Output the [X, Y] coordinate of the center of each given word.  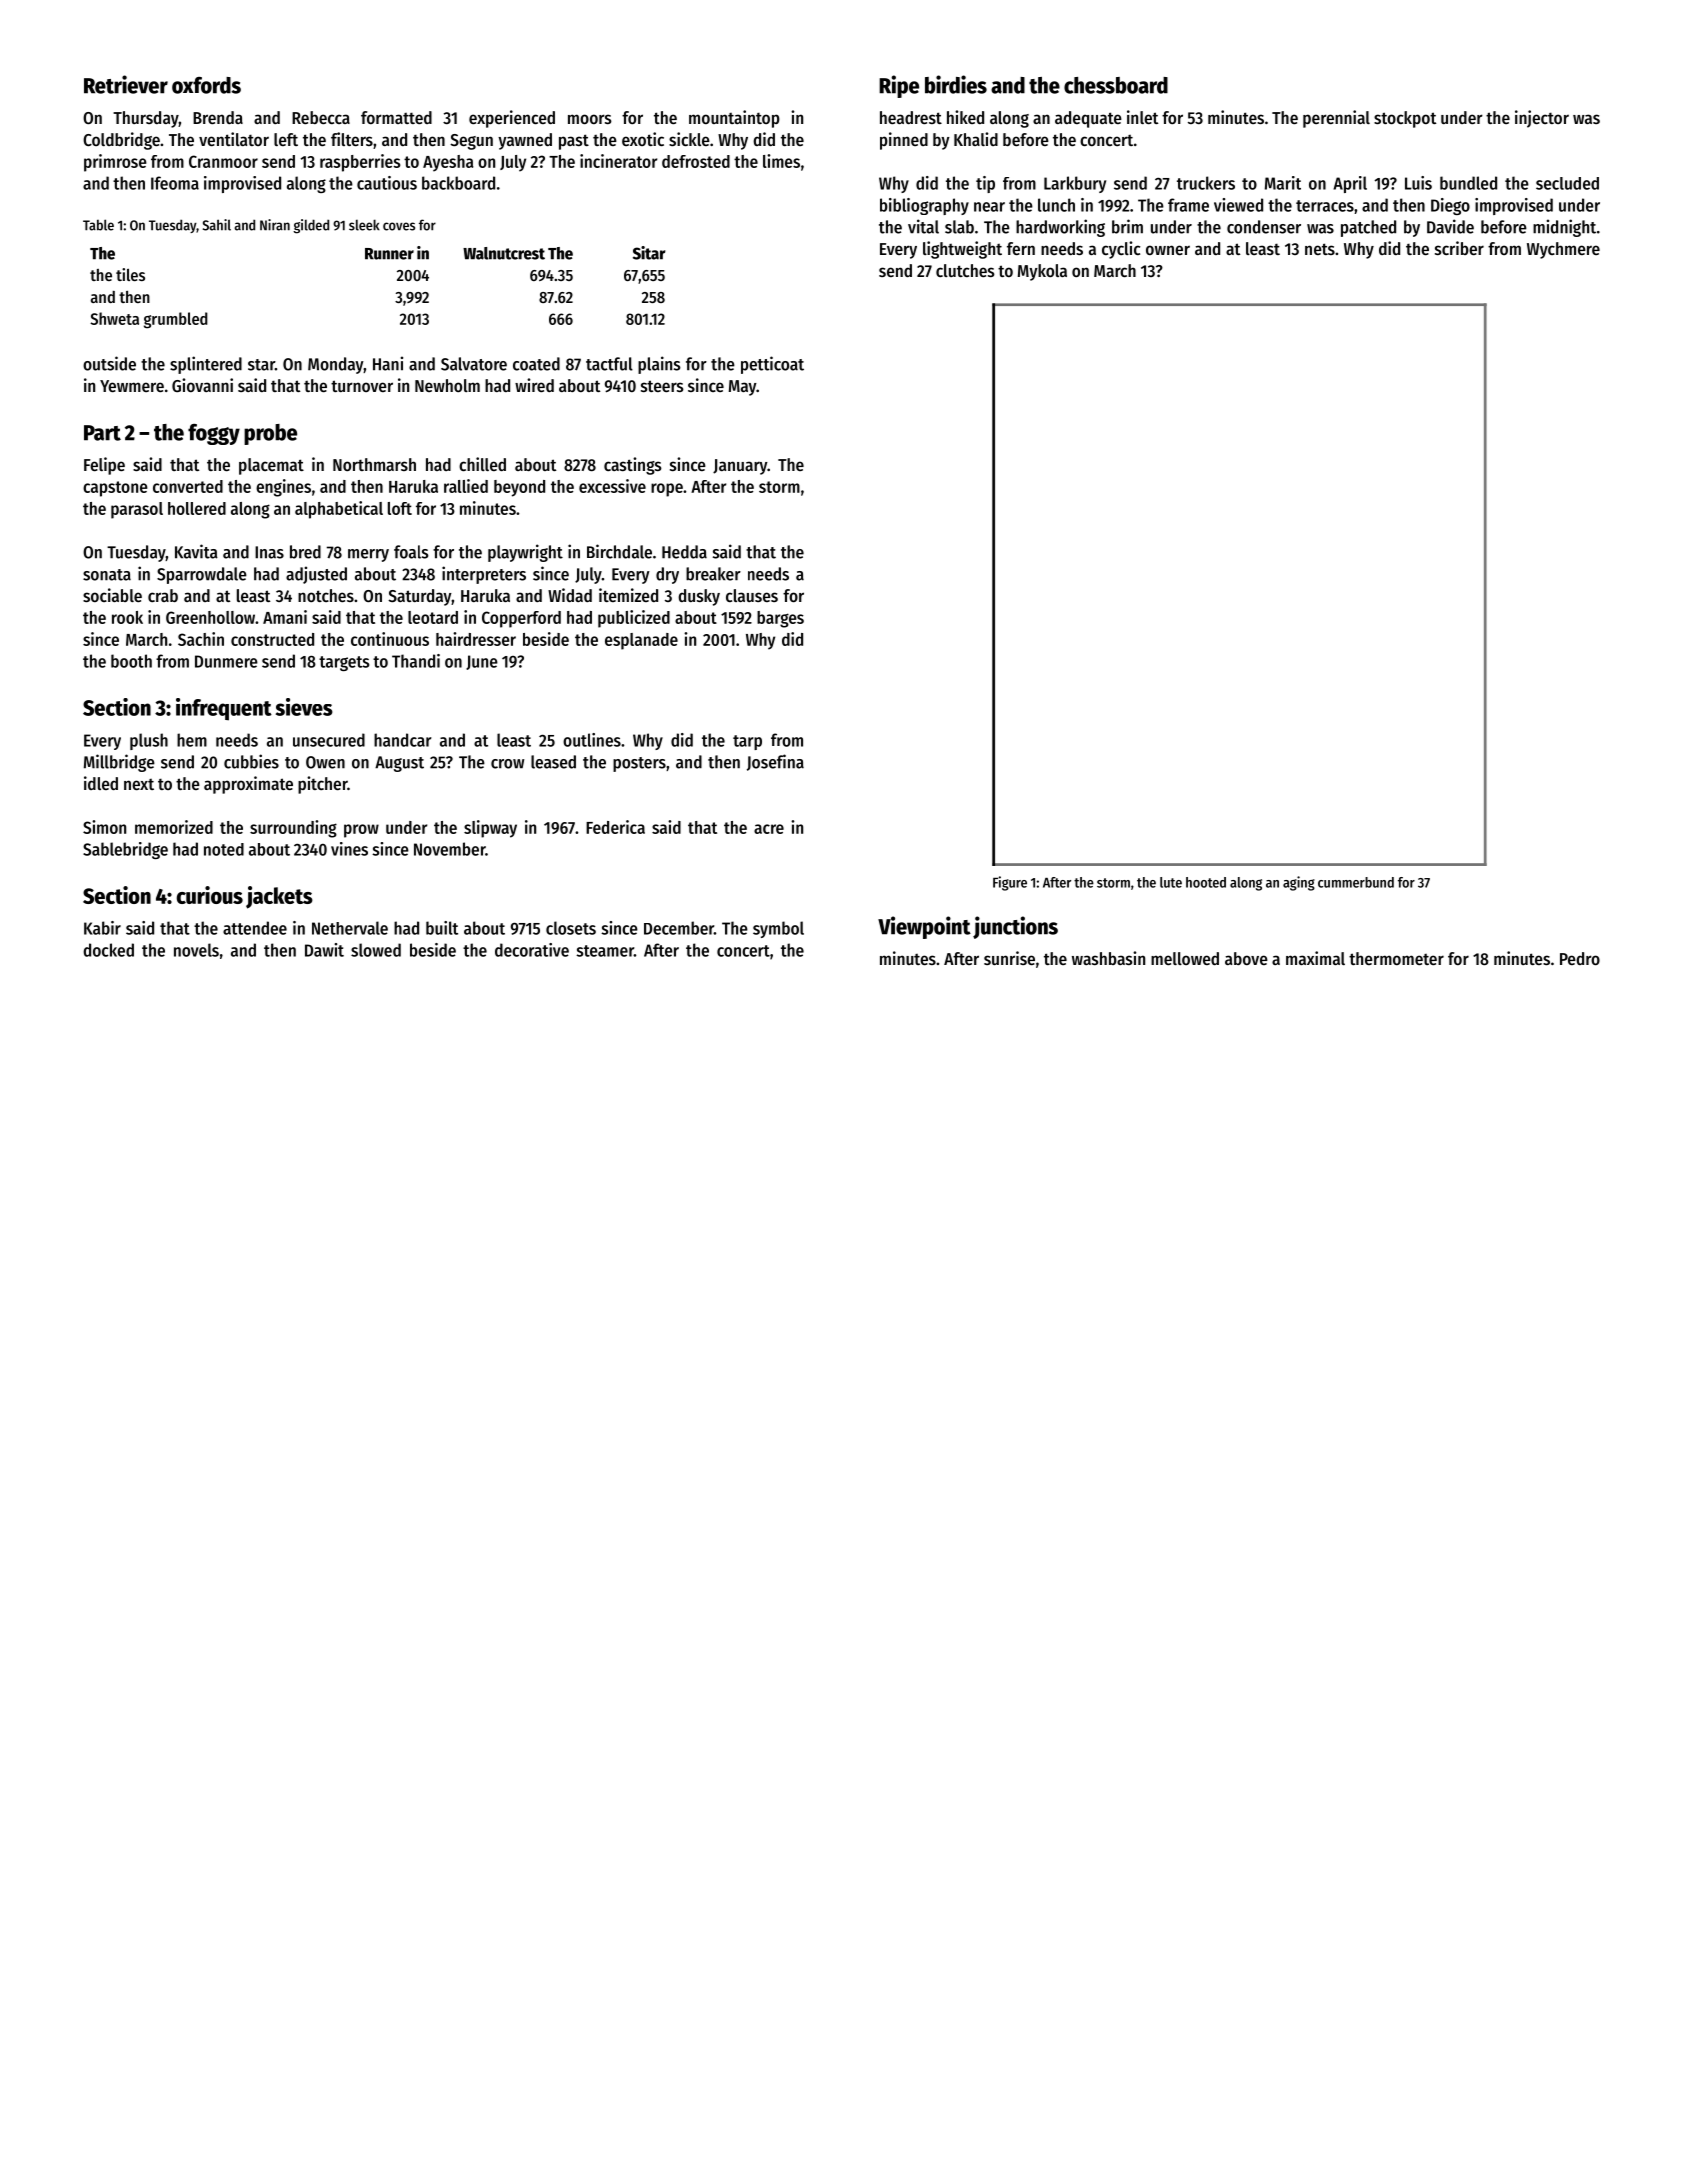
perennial [1336, 119]
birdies [956, 84]
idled [101, 783]
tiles [130, 274]
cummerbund [1356, 882]
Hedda [684, 552]
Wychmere [1563, 250]
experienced [512, 119]
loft [400, 508]
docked [108, 950]
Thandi [416, 661]
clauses [752, 595]
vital [923, 226]
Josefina [775, 762]
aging [1299, 883]
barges [780, 619]
